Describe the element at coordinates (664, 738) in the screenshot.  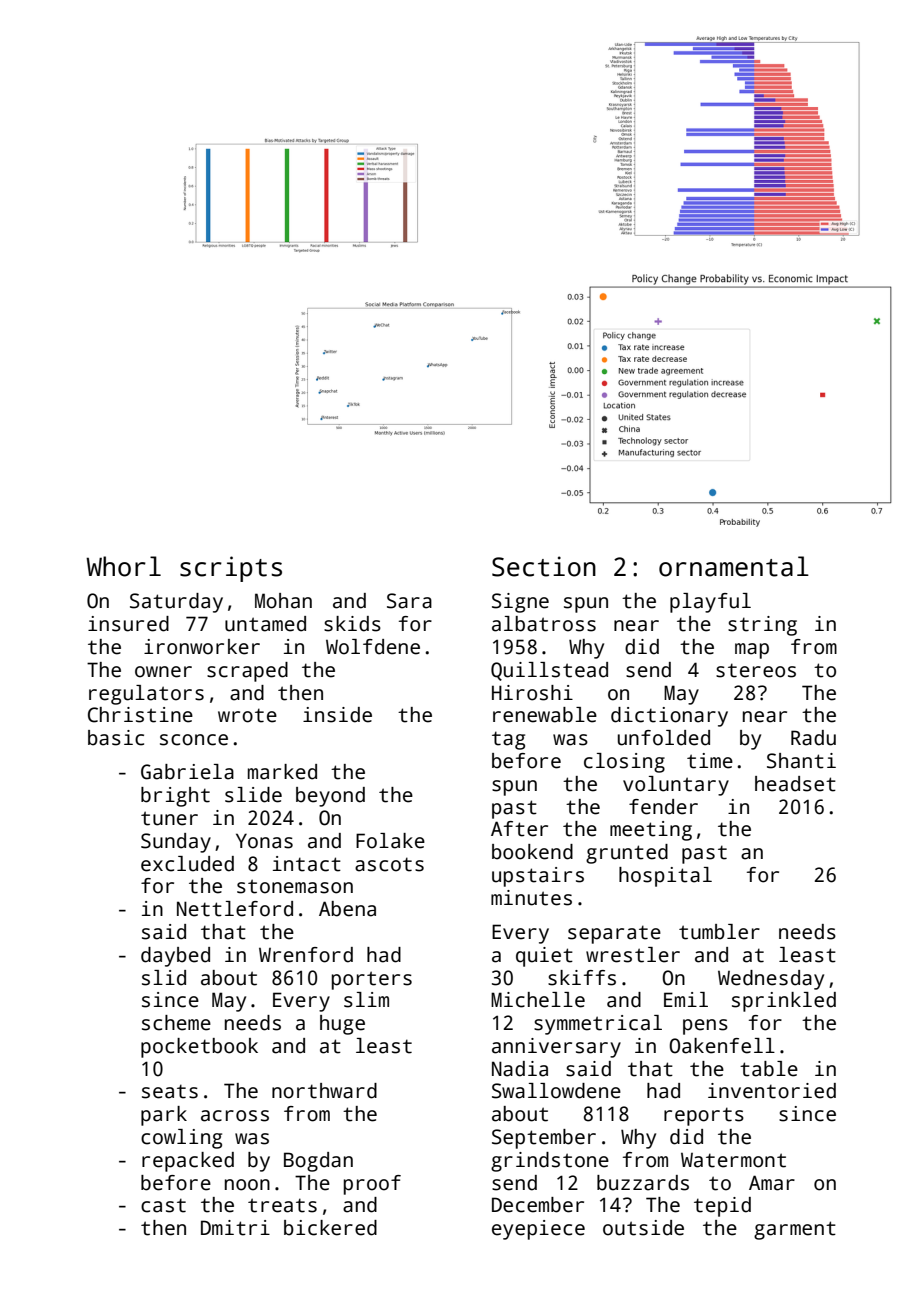
I see `unfolded` at that location.
